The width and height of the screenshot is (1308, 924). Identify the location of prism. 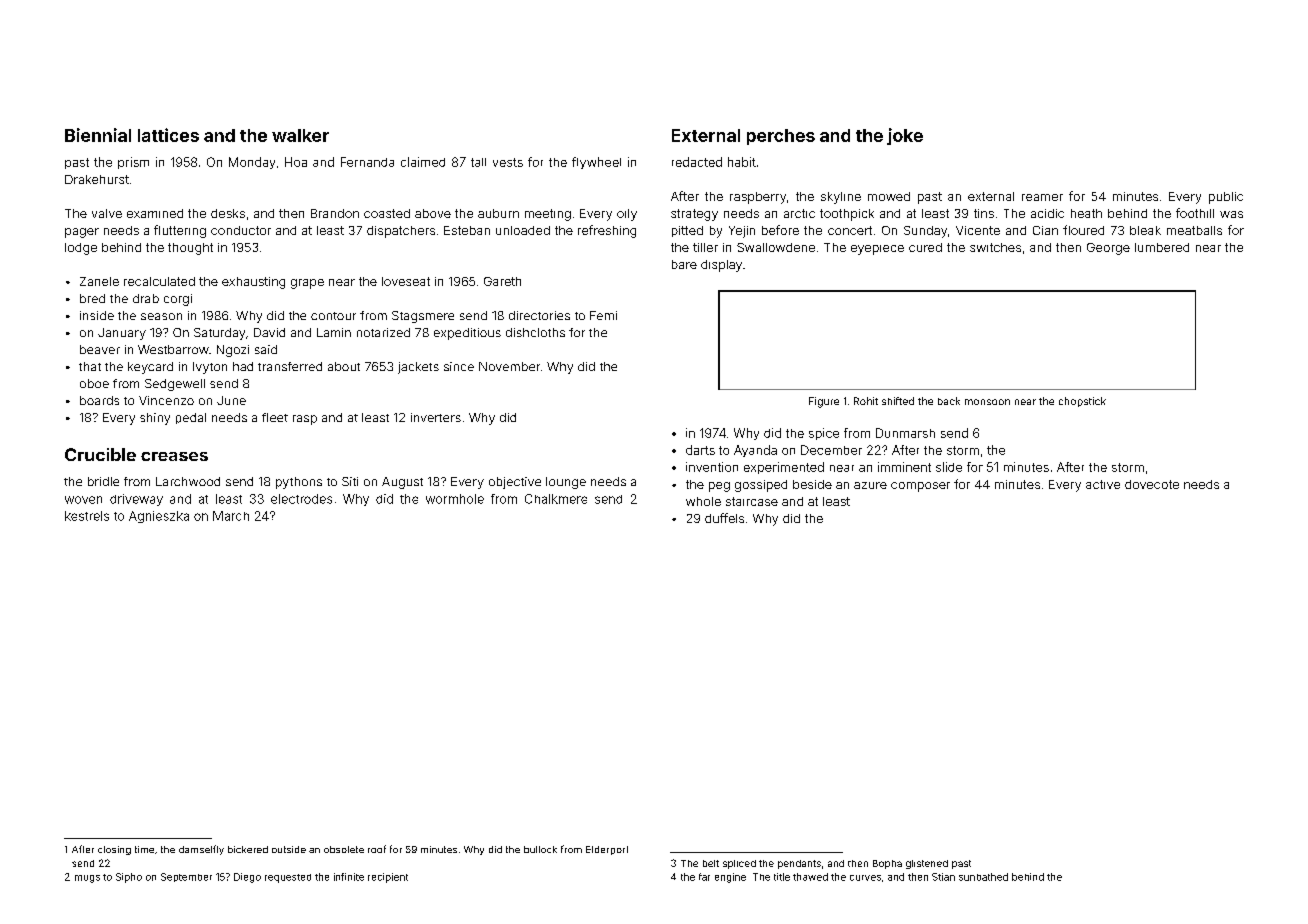
(133, 163).
